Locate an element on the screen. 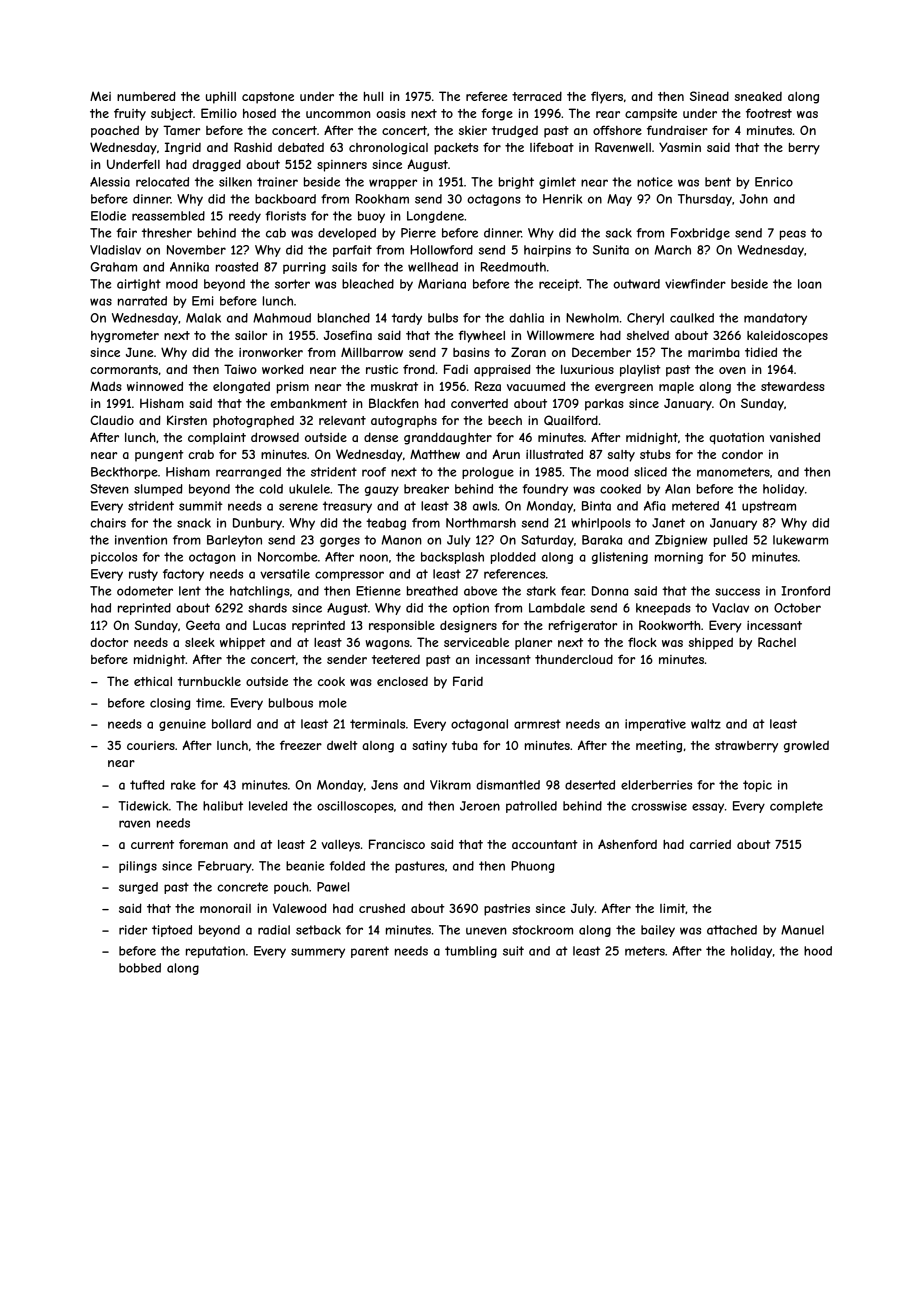 The image size is (924, 1308). bobbed is located at coordinates (140, 968).
